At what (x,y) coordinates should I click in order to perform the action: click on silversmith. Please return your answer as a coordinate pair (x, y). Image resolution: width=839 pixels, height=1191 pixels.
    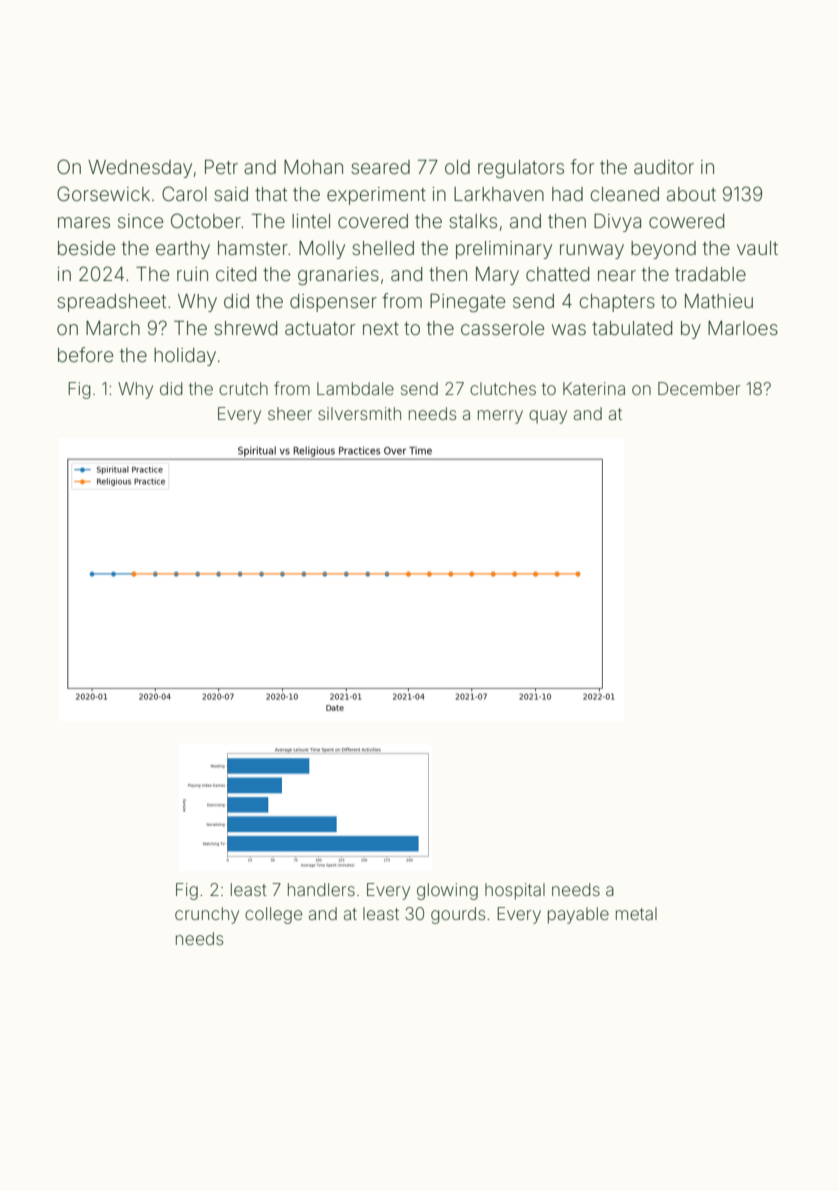
    Looking at the image, I should click on (359, 413).
